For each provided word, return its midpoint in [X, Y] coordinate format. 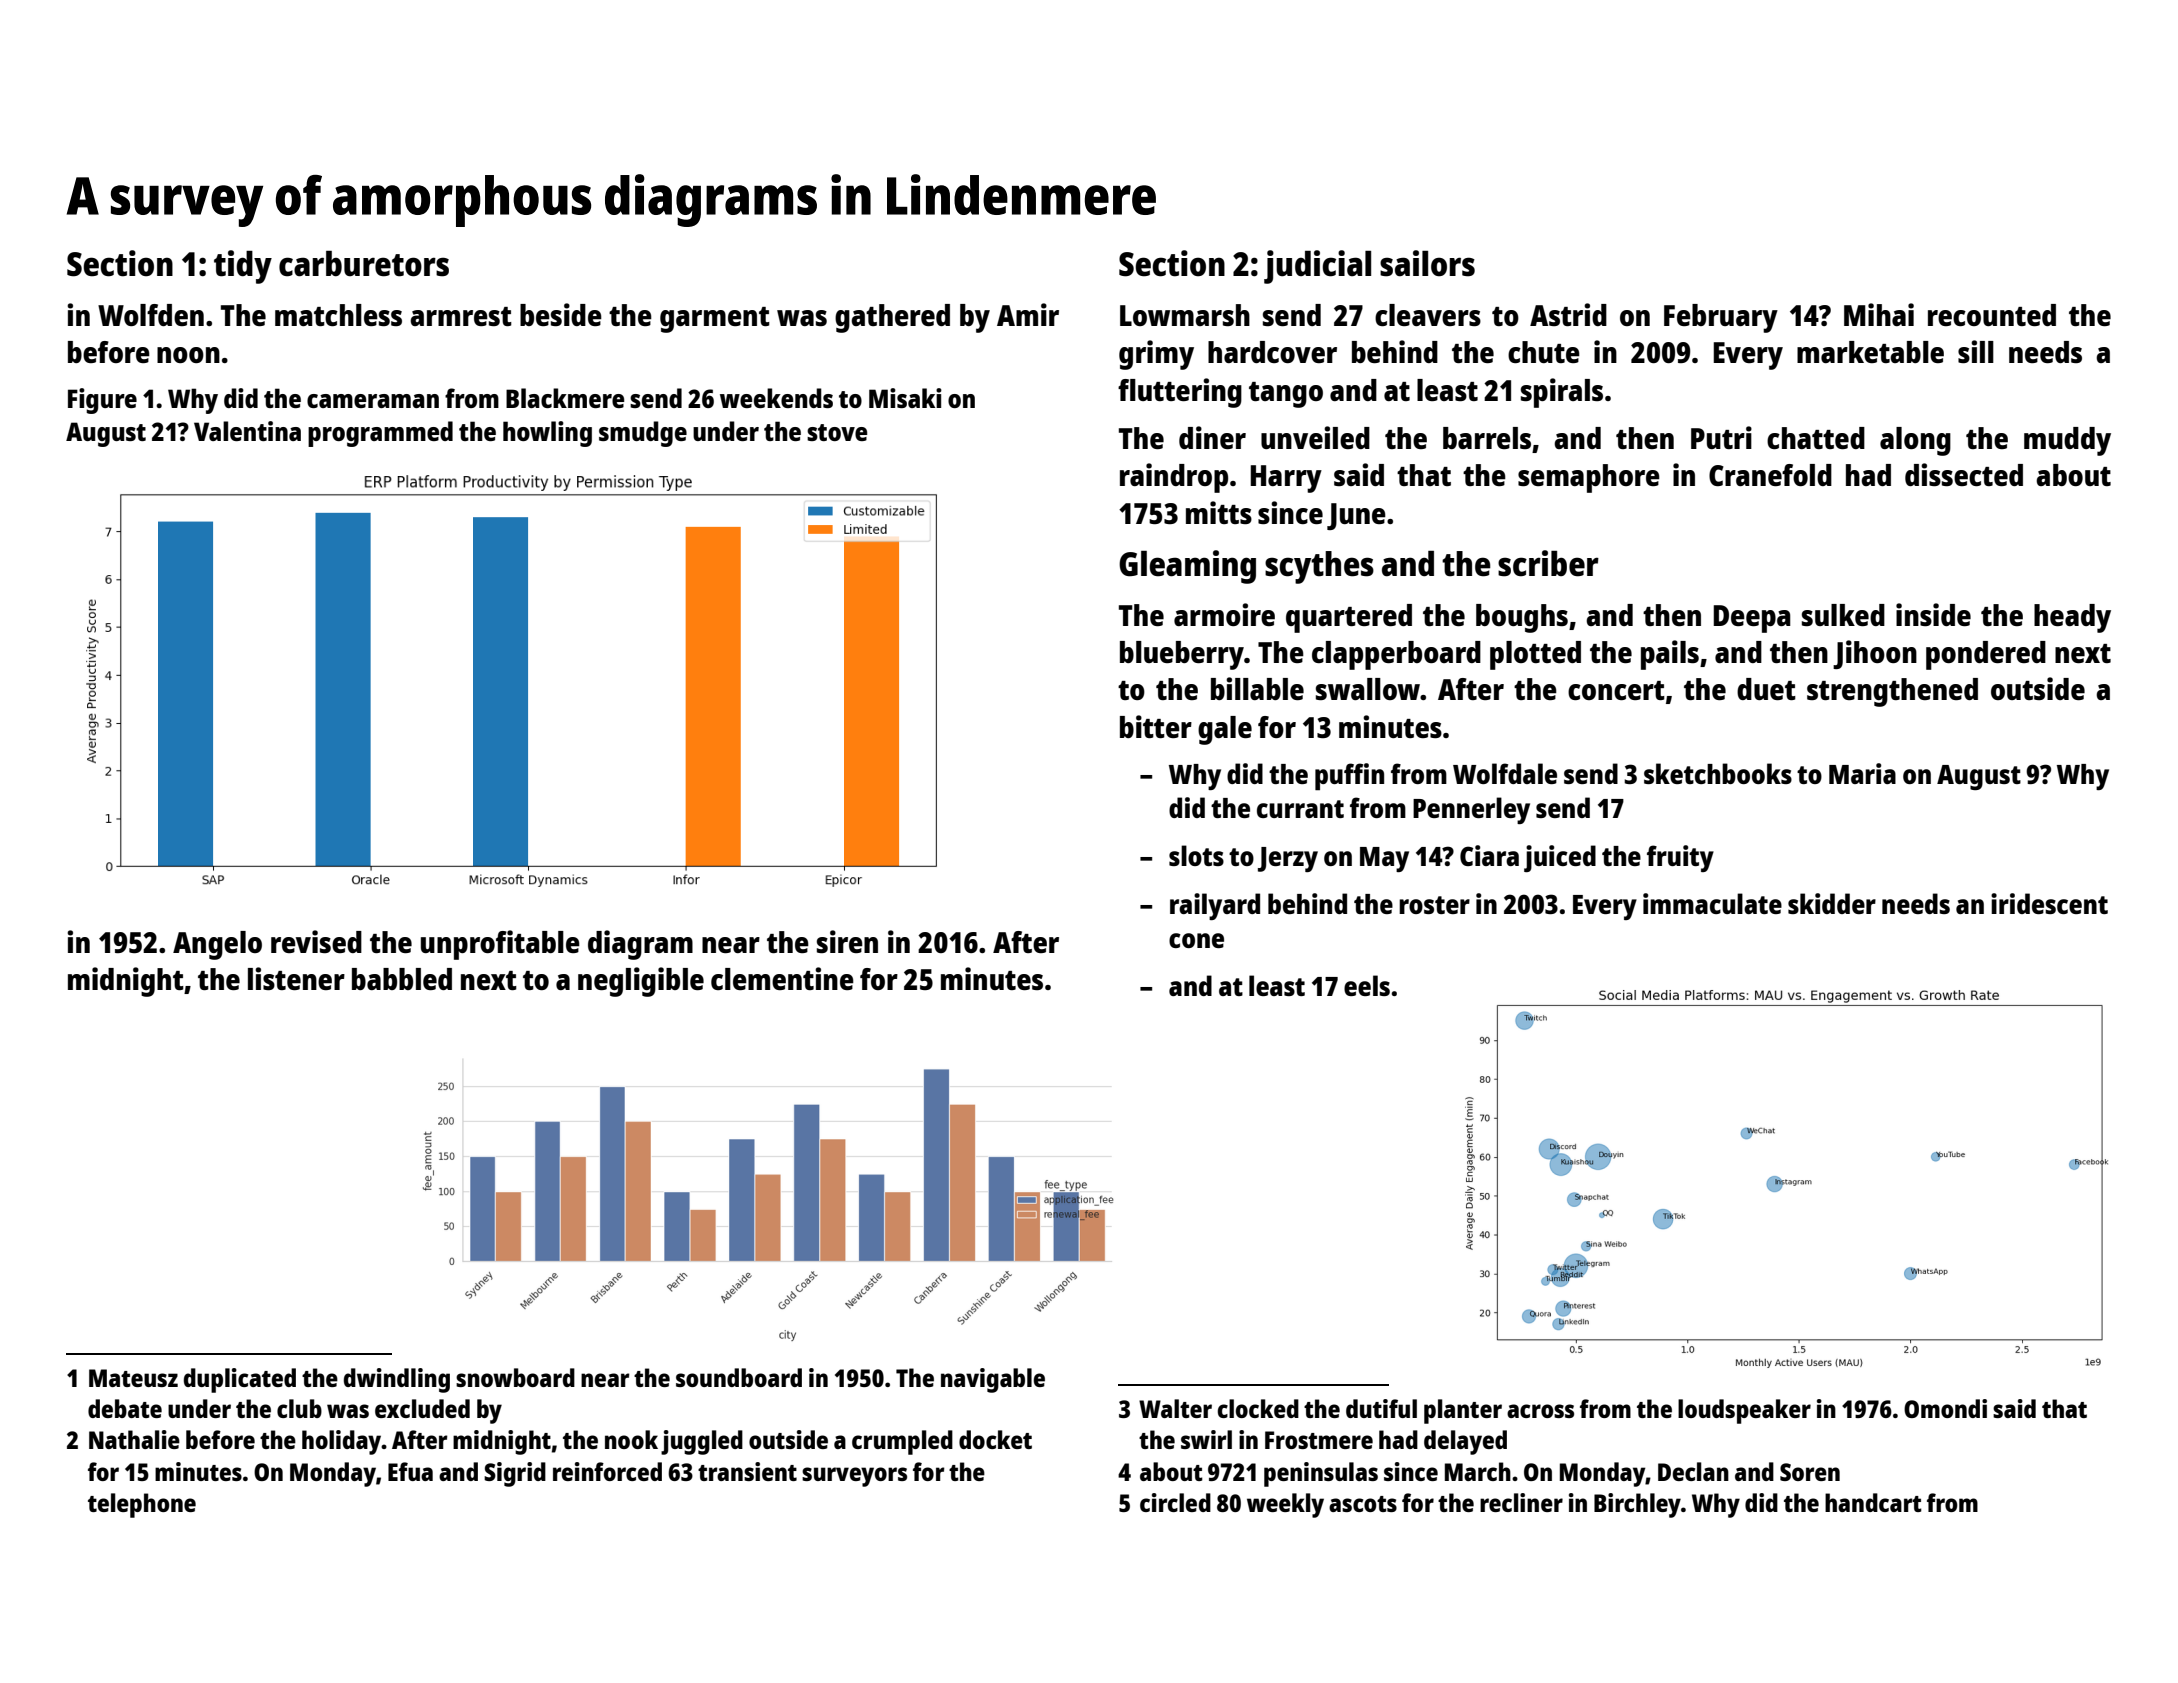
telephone [142, 1505]
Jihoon [1875, 654]
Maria [1862, 773]
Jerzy [1288, 859]
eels [1367, 985]
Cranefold [1770, 475]
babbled [402, 979]
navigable [993, 1380]
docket [995, 1439]
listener [296, 978]
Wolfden [151, 315]
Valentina [247, 431]
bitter [1156, 726]
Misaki [905, 398]
